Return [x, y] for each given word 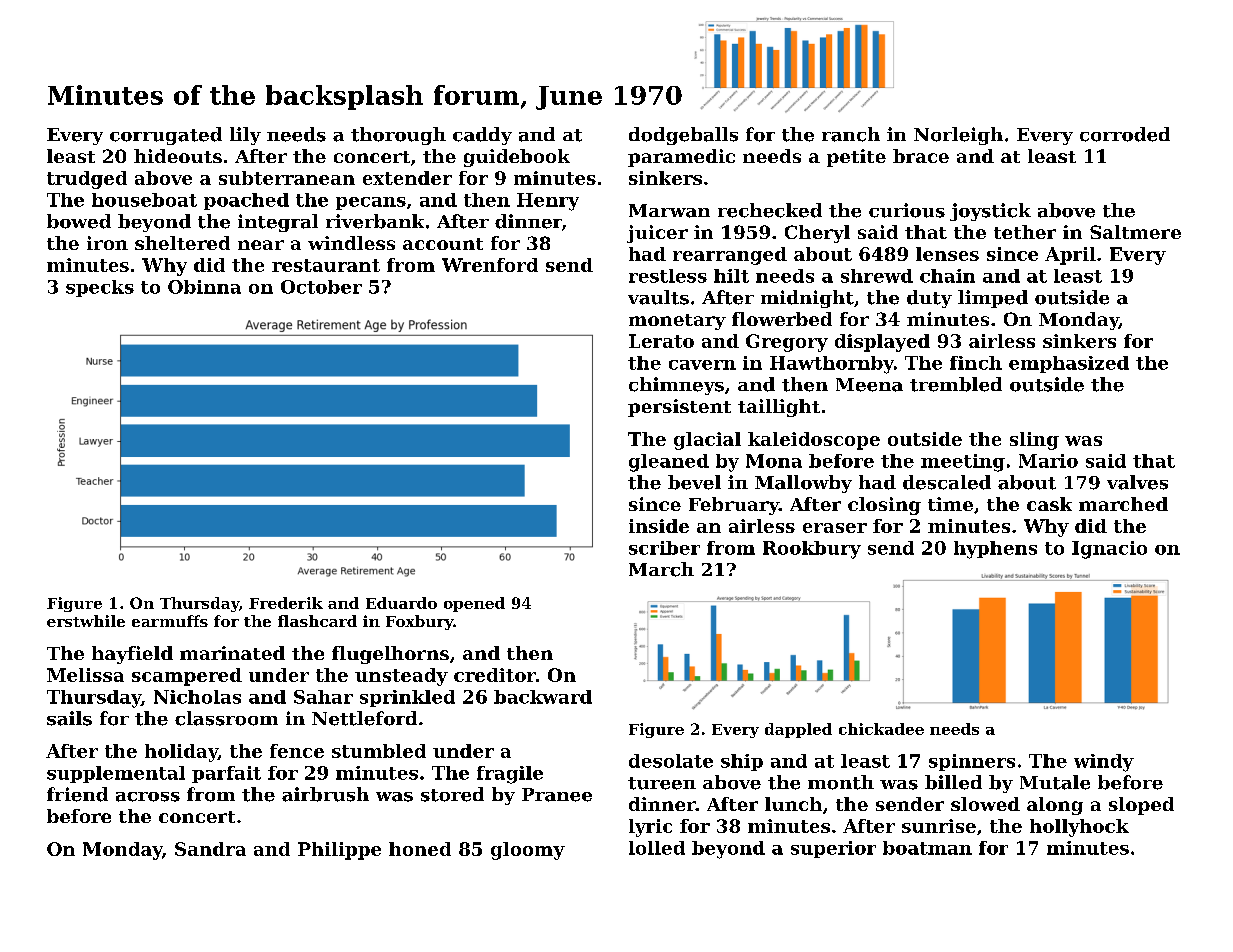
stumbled [379, 751]
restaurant [326, 265]
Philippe [339, 851]
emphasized [1069, 364]
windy [1104, 763]
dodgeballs [683, 136]
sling [1034, 441]
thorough [398, 136]
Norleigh [958, 136]
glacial [707, 441]
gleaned [669, 463]
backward [543, 697]
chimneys [676, 386]
